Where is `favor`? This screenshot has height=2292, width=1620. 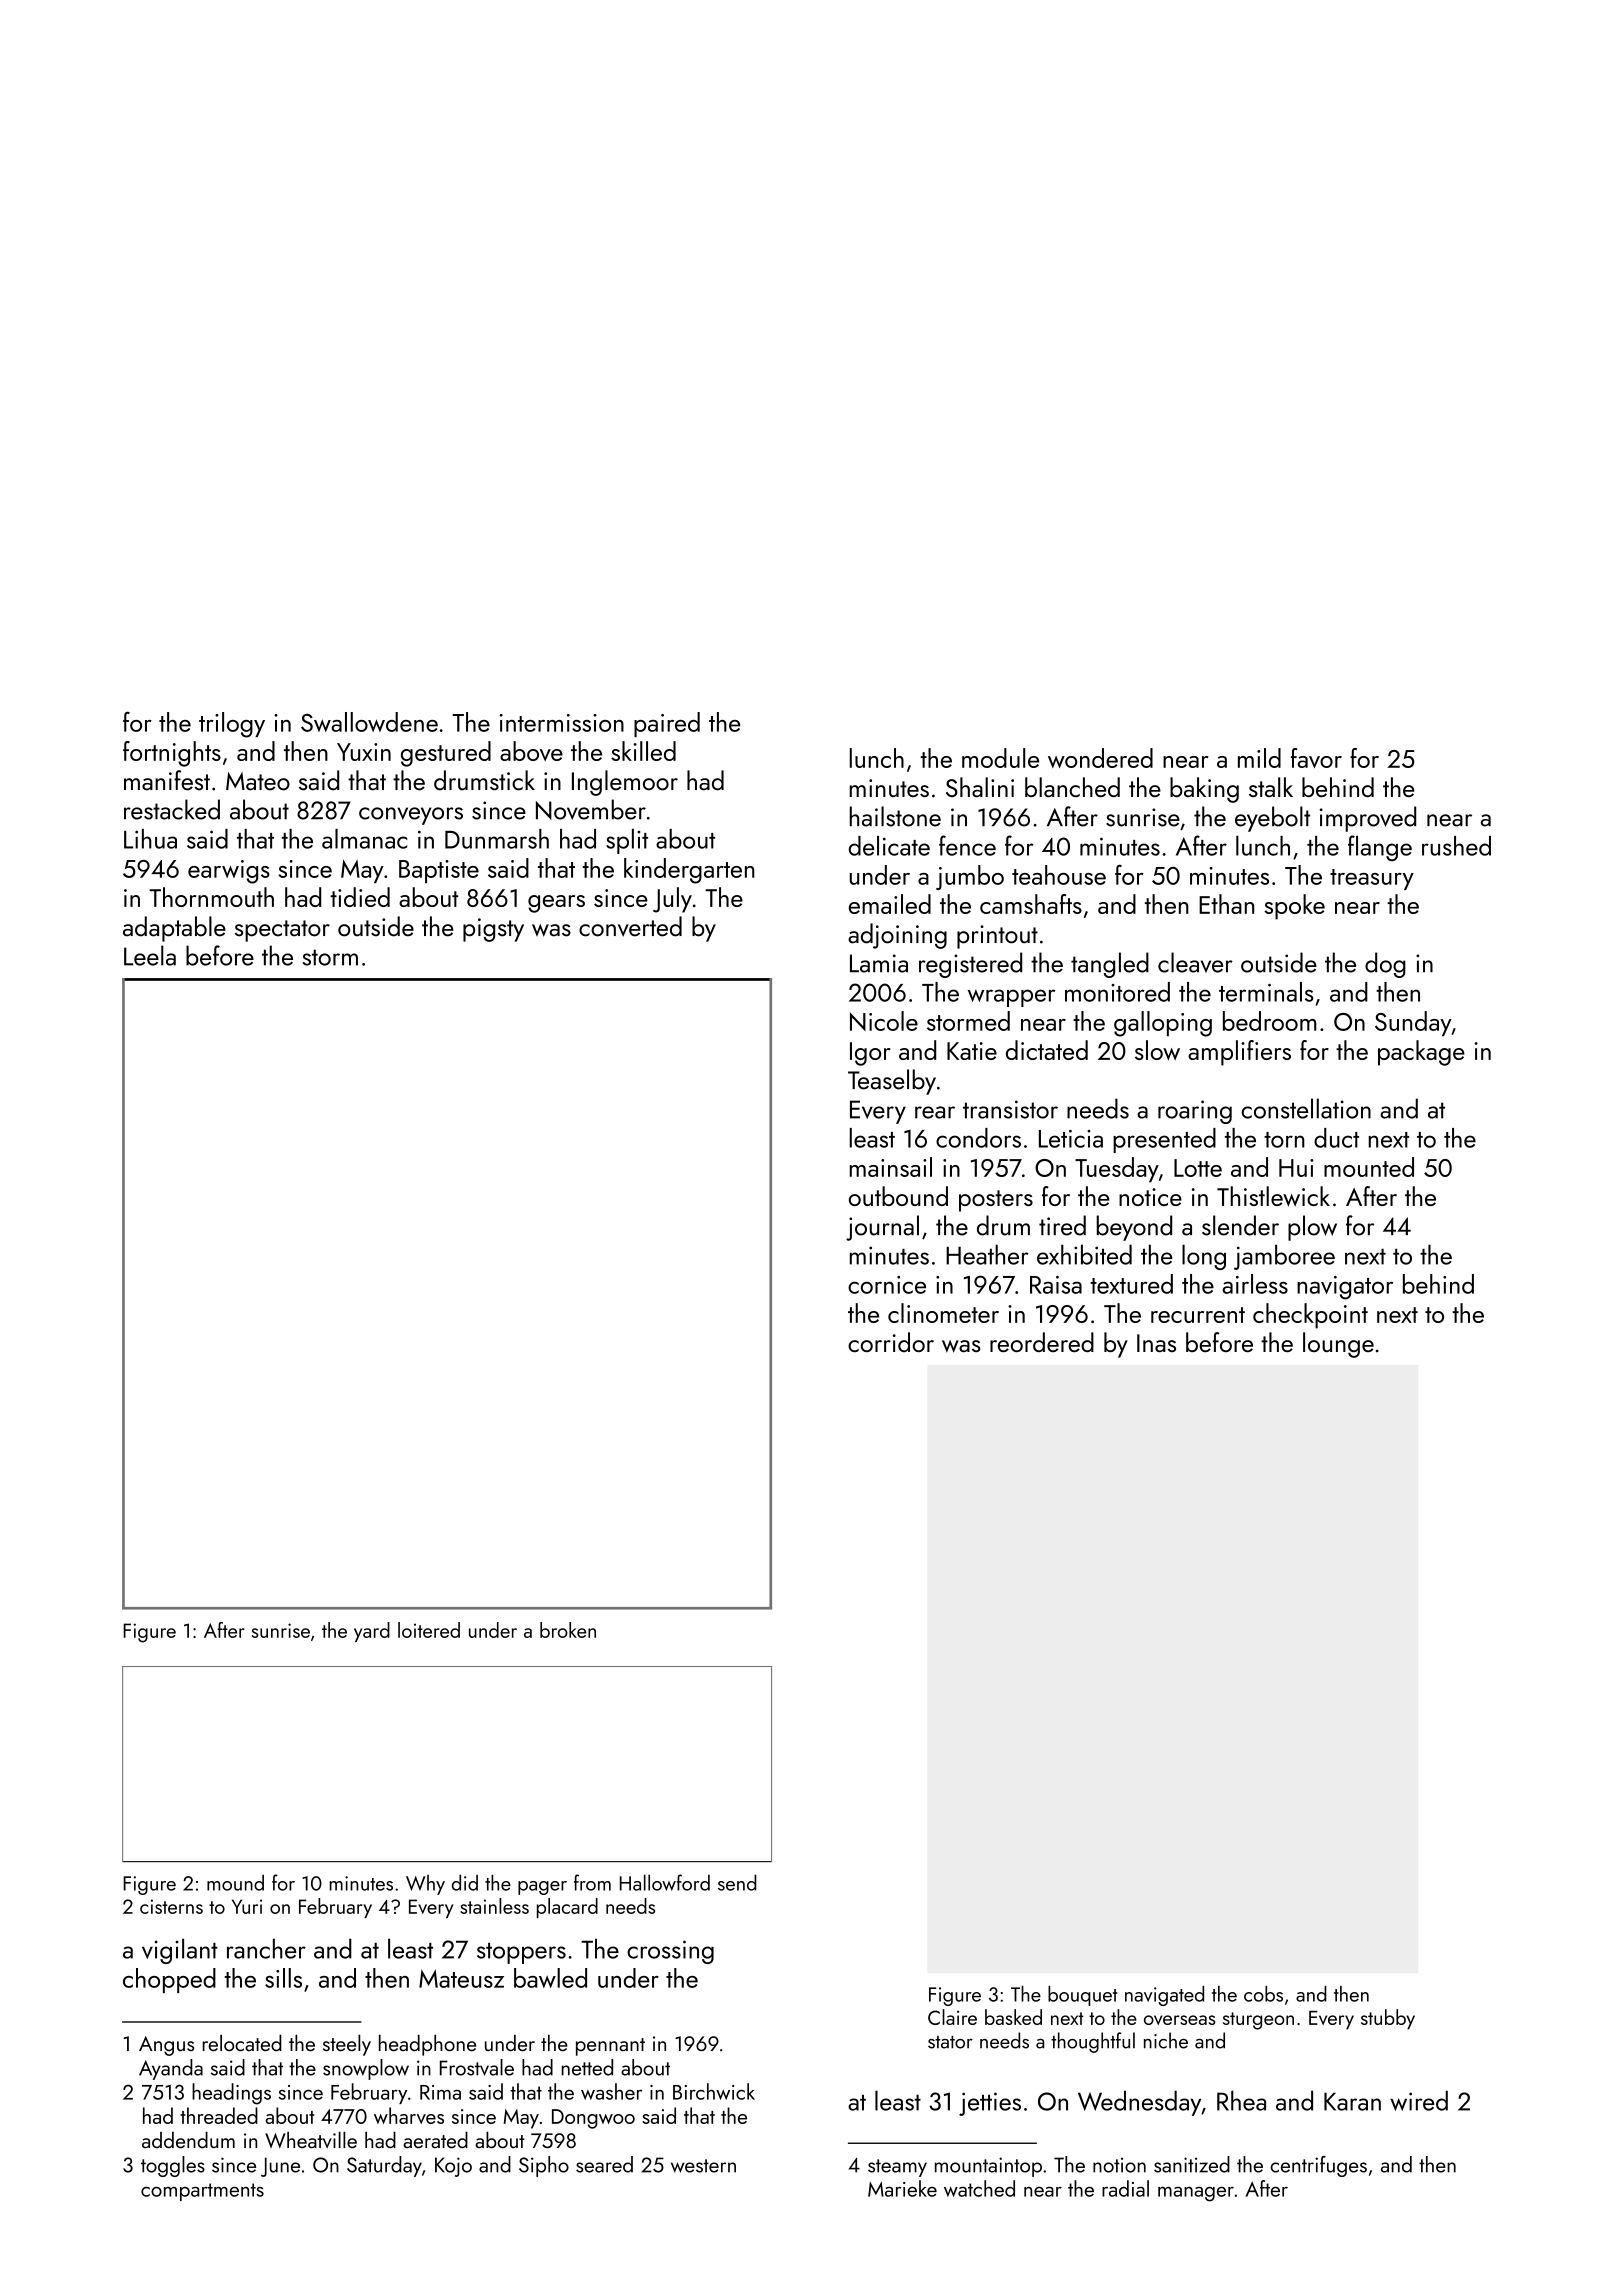 favor is located at coordinates (1316, 758).
